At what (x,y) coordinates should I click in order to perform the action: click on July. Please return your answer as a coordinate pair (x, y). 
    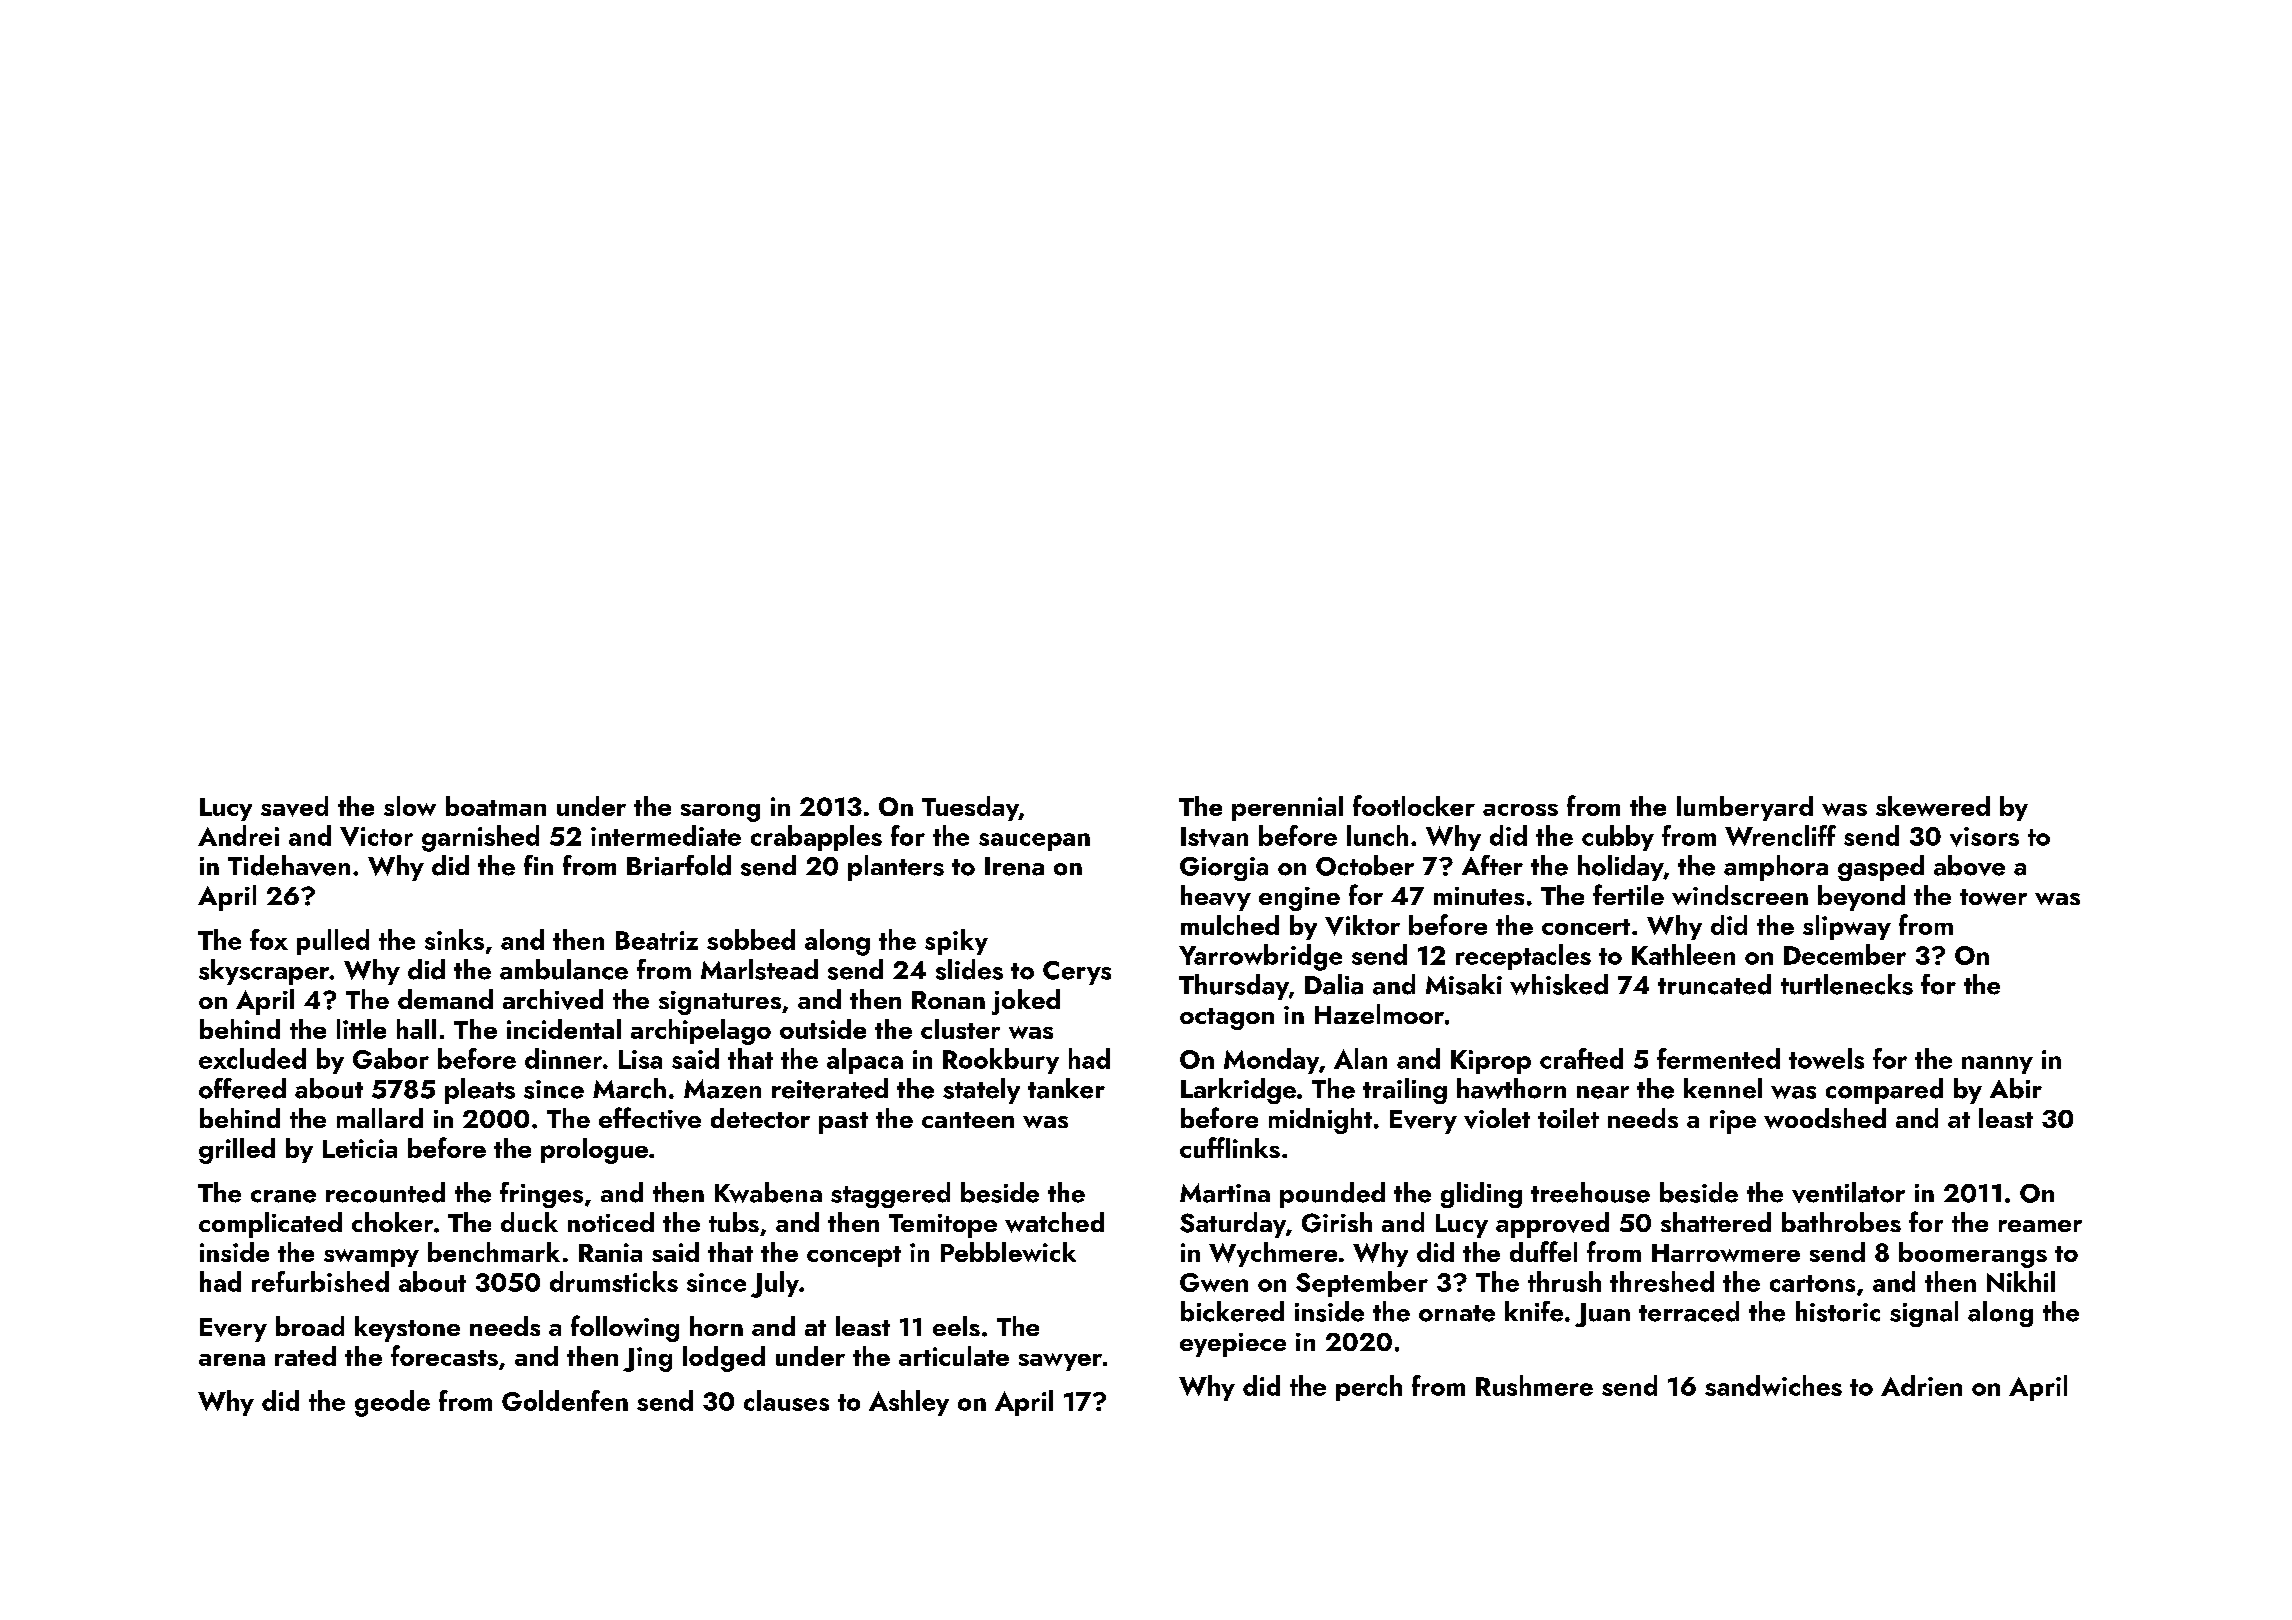
    Looking at the image, I should click on (775, 1284).
